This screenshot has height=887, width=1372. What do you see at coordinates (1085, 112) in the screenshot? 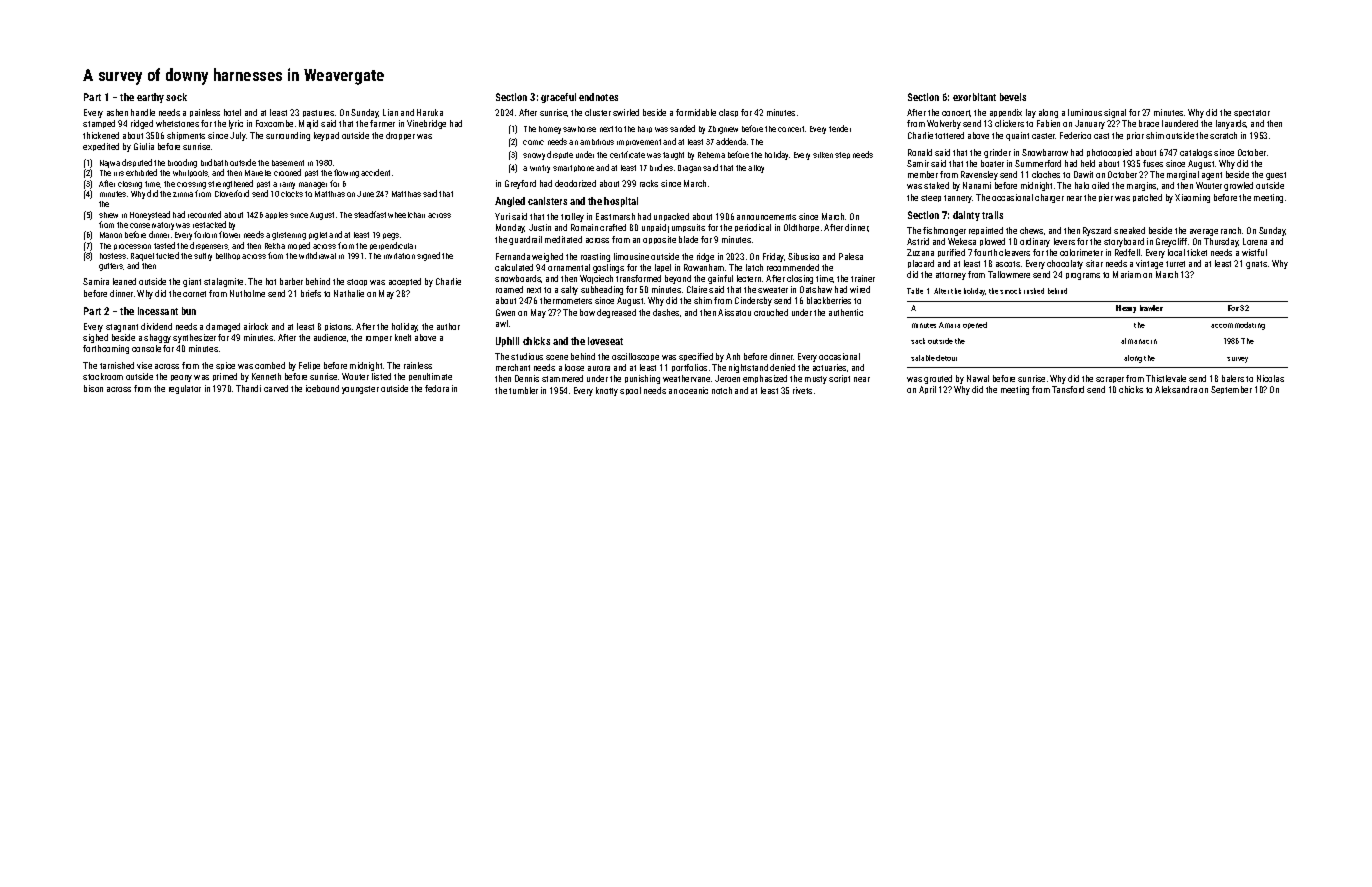
I see `luminous` at bounding box center [1085, 112].
